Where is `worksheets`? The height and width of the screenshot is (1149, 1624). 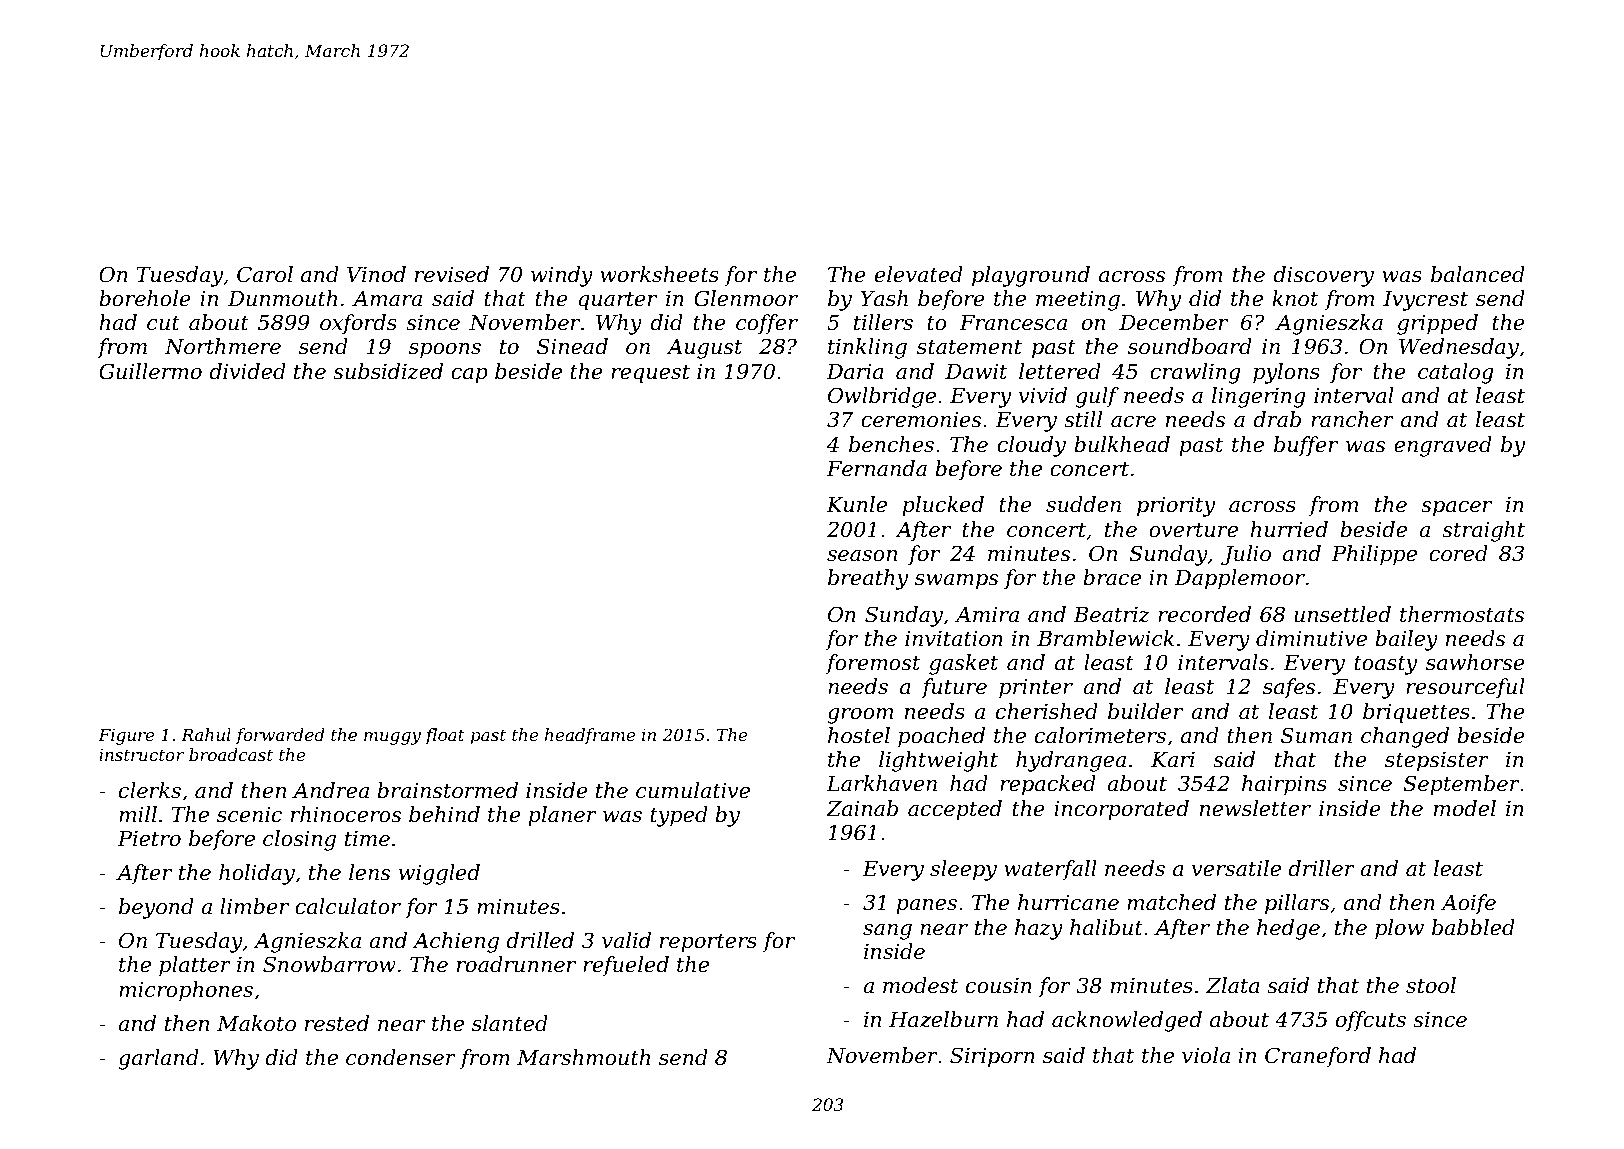 worksheets is located at coordinates (659, 274).
